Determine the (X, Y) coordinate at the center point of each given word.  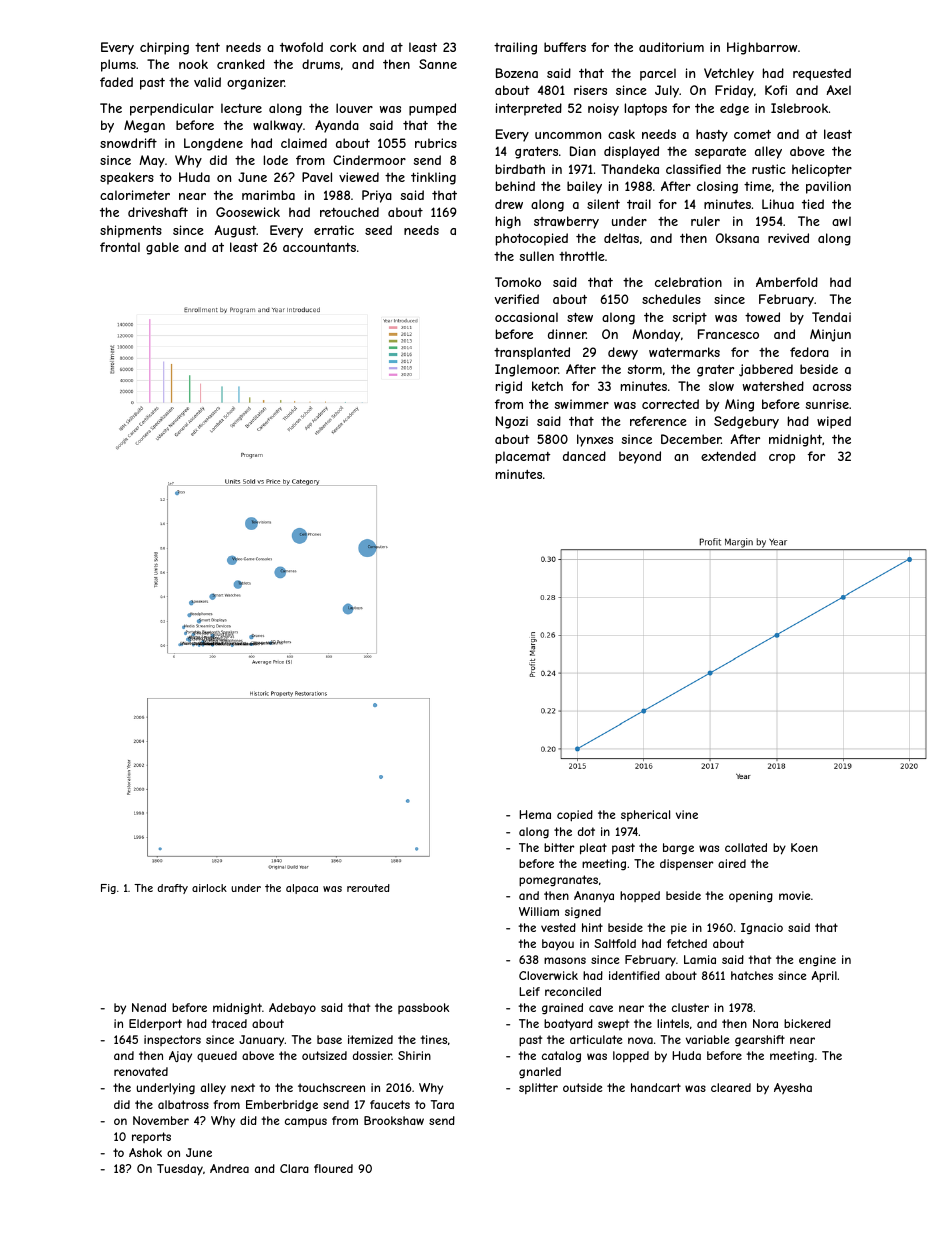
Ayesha (793, 1088)
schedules (671, 299)
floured (333, 1168)
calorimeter (135, 195)
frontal (120, 247)
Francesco (728, 334)
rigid (509, 387)
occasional (526, 317)
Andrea (229, 1168)
